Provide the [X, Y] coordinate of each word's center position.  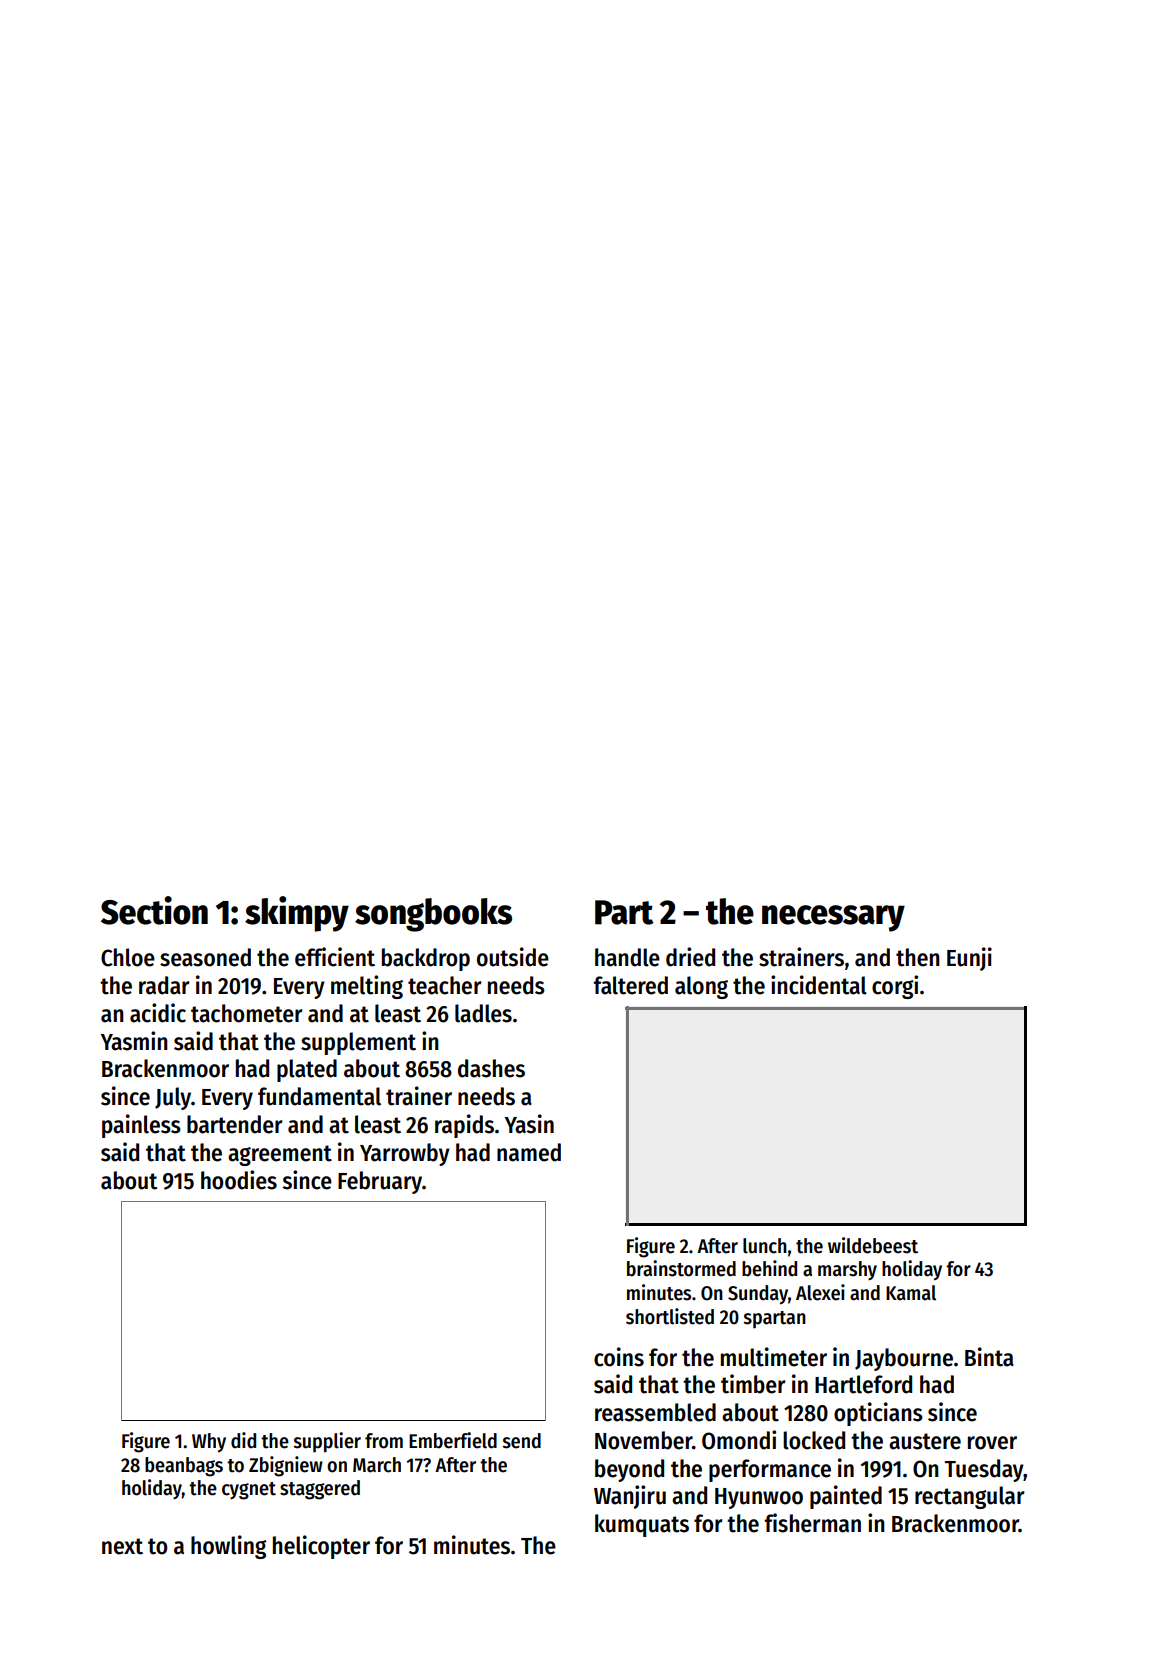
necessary [833, 918]
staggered [320, 1490]
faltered [630, 985]
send [522, 1441]
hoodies [239, 1180]
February [380, 1182]
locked [814, 1440]
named [529, 1152]
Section [154, 910]
